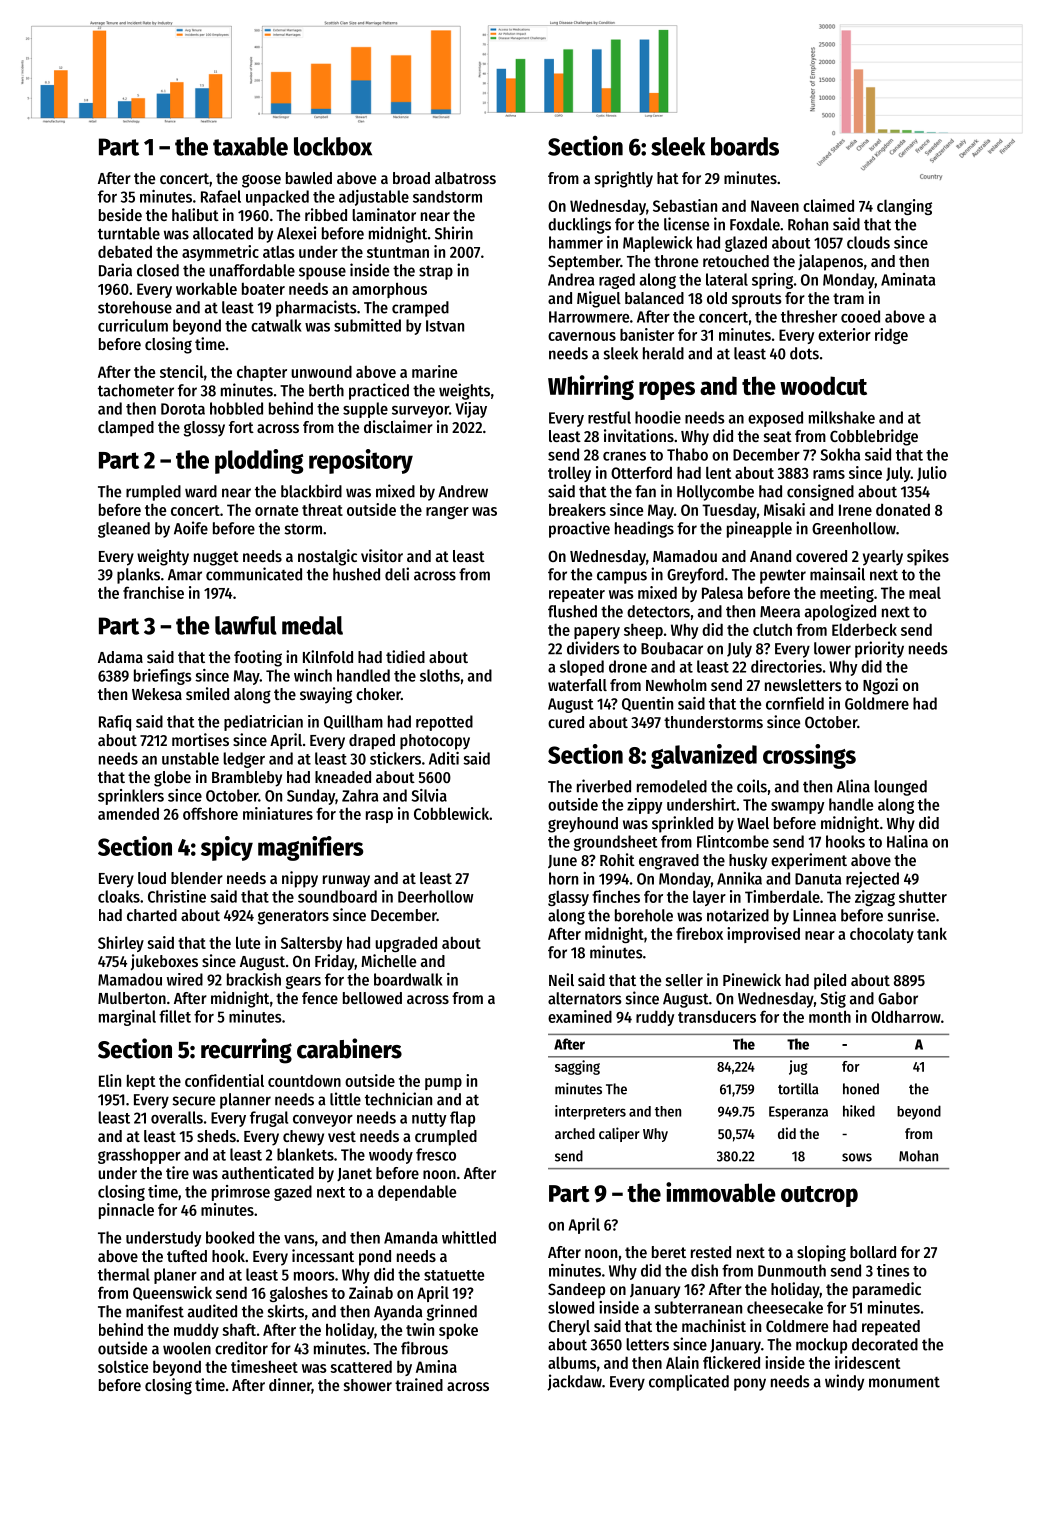 This image has height=1516, width=1047. I want to click on cloaks, so click(119, 896).
